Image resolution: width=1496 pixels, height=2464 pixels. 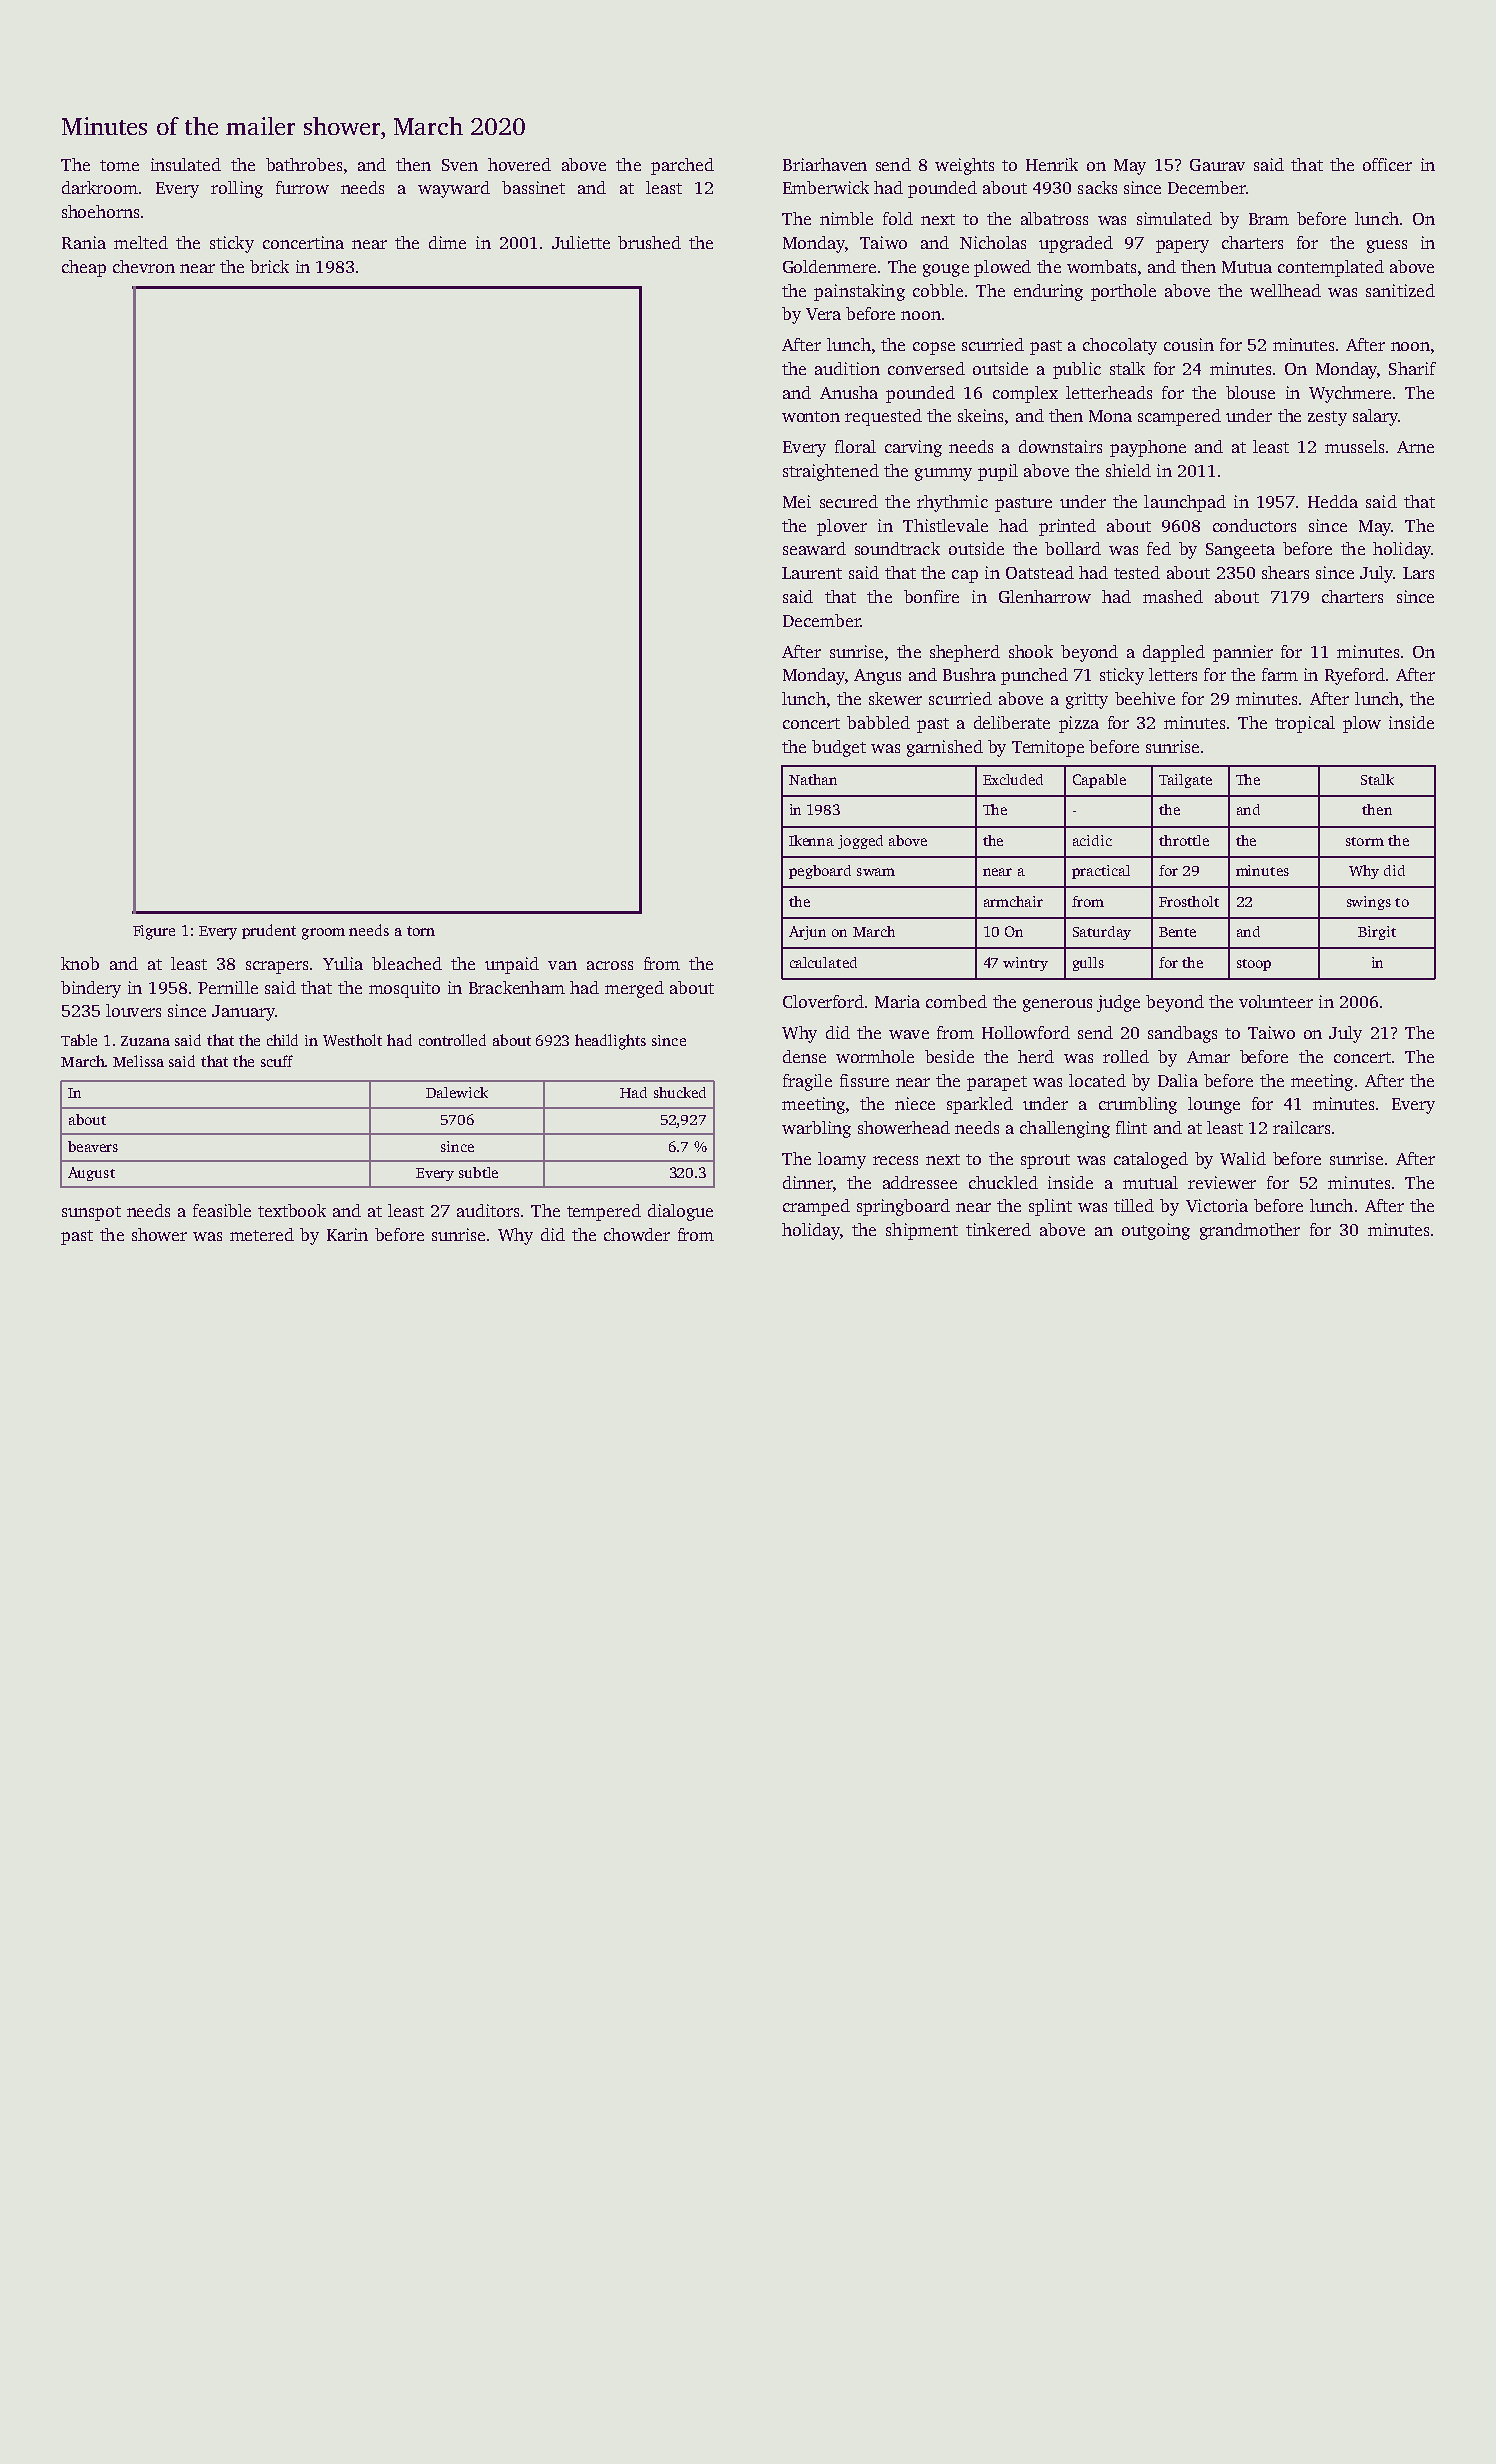 I want to click on textbook, so click(x=292, y=1210).
